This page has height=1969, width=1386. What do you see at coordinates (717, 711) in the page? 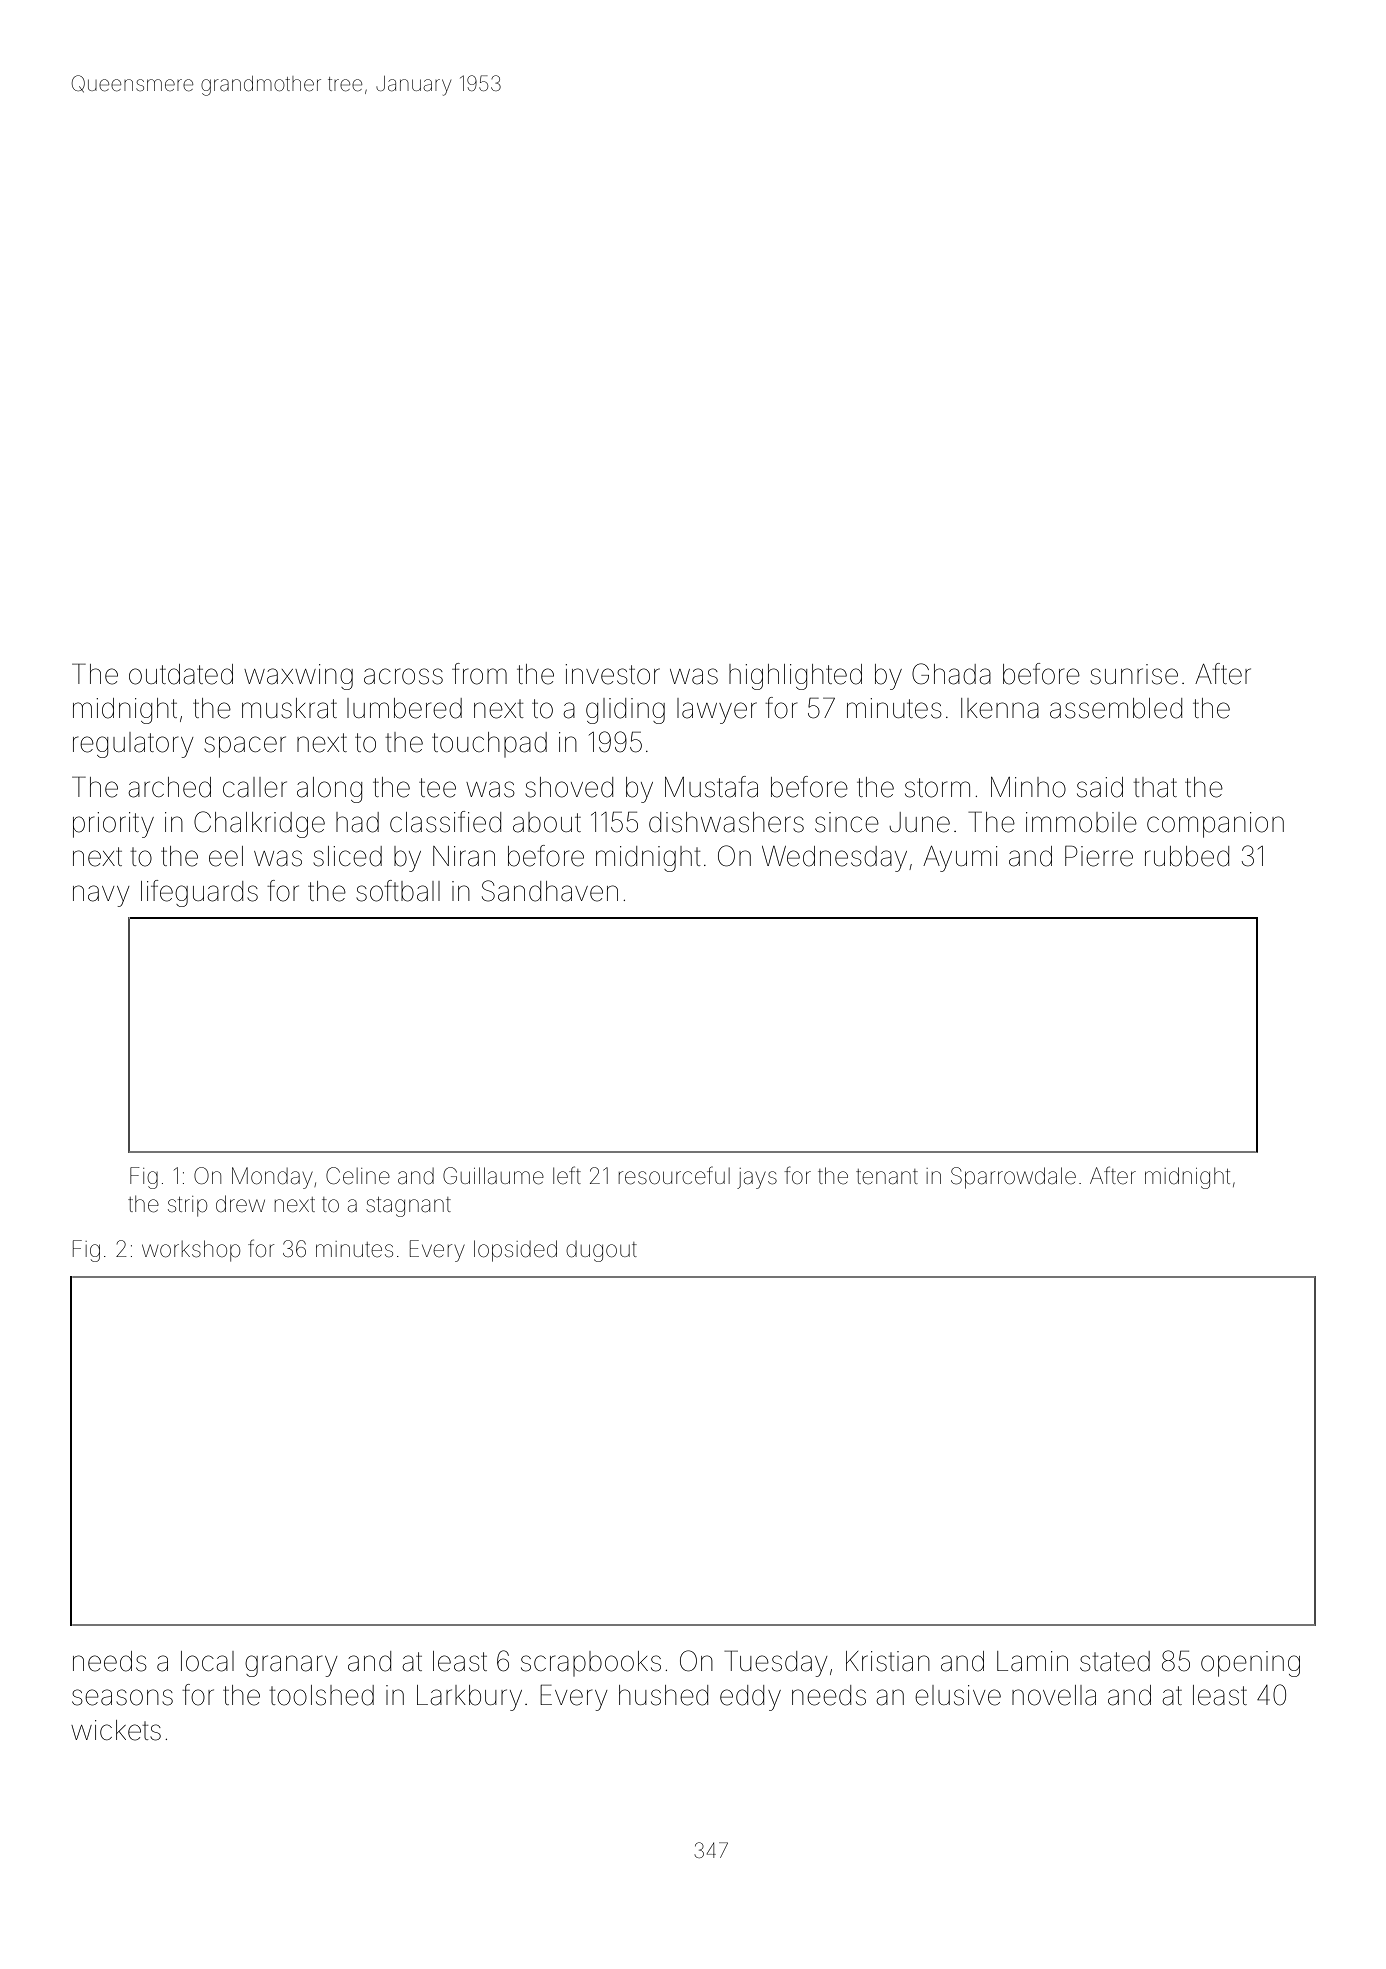
I see `lawyer` at bounding box center [717, 711].
